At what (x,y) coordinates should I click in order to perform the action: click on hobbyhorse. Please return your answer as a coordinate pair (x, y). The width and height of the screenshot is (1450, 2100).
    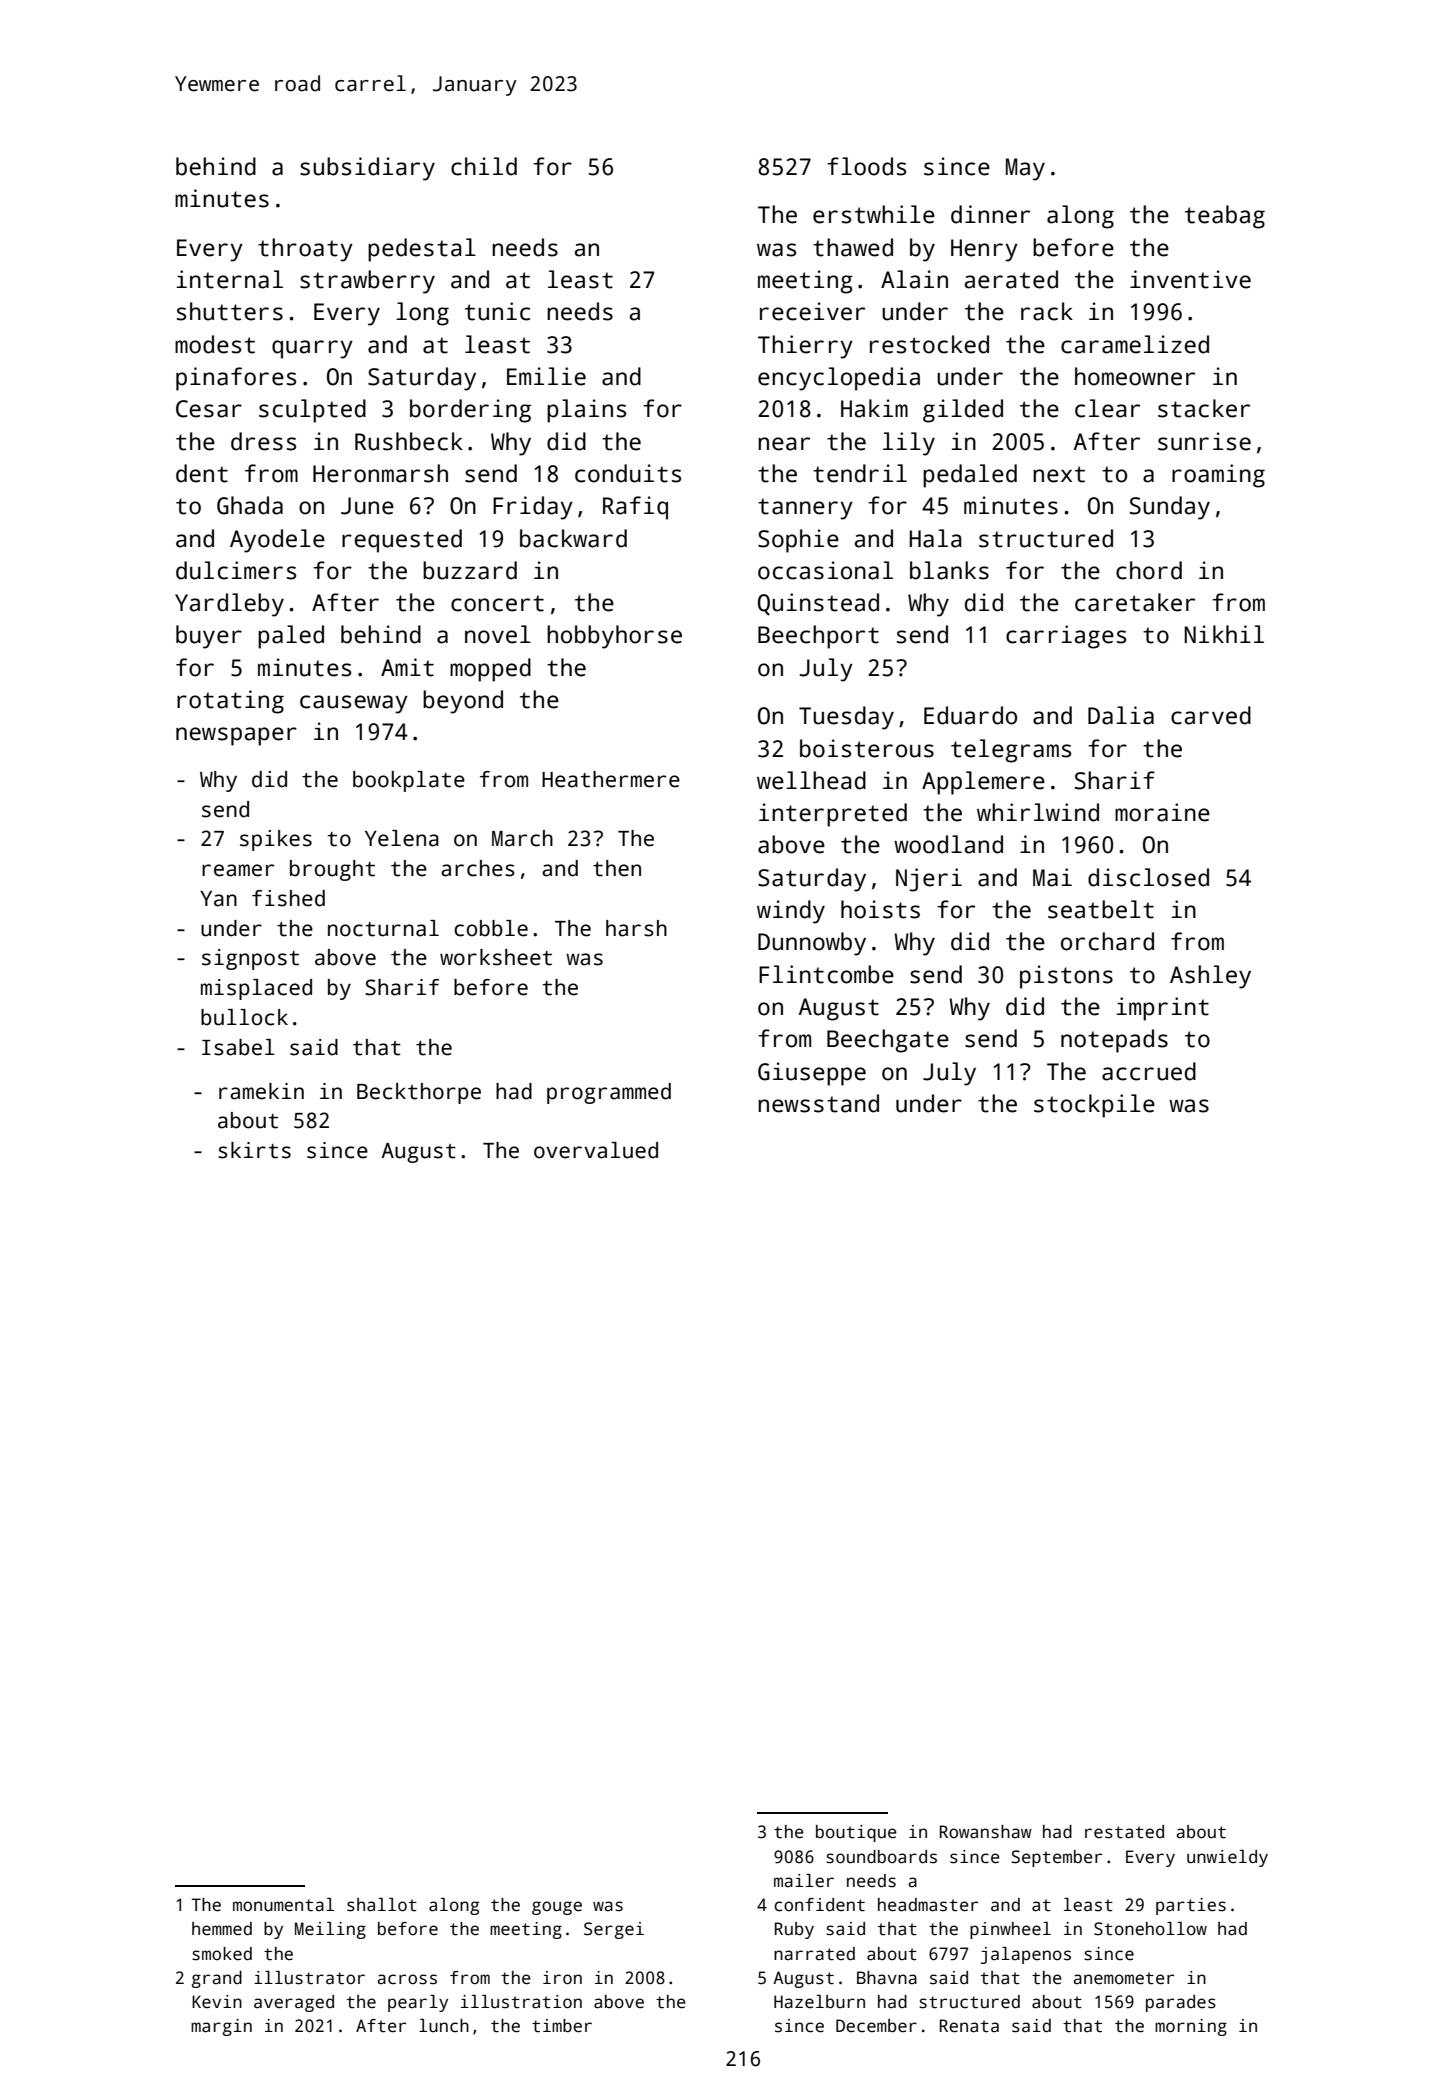
    Looking at the image, I should click on (614, 637).
